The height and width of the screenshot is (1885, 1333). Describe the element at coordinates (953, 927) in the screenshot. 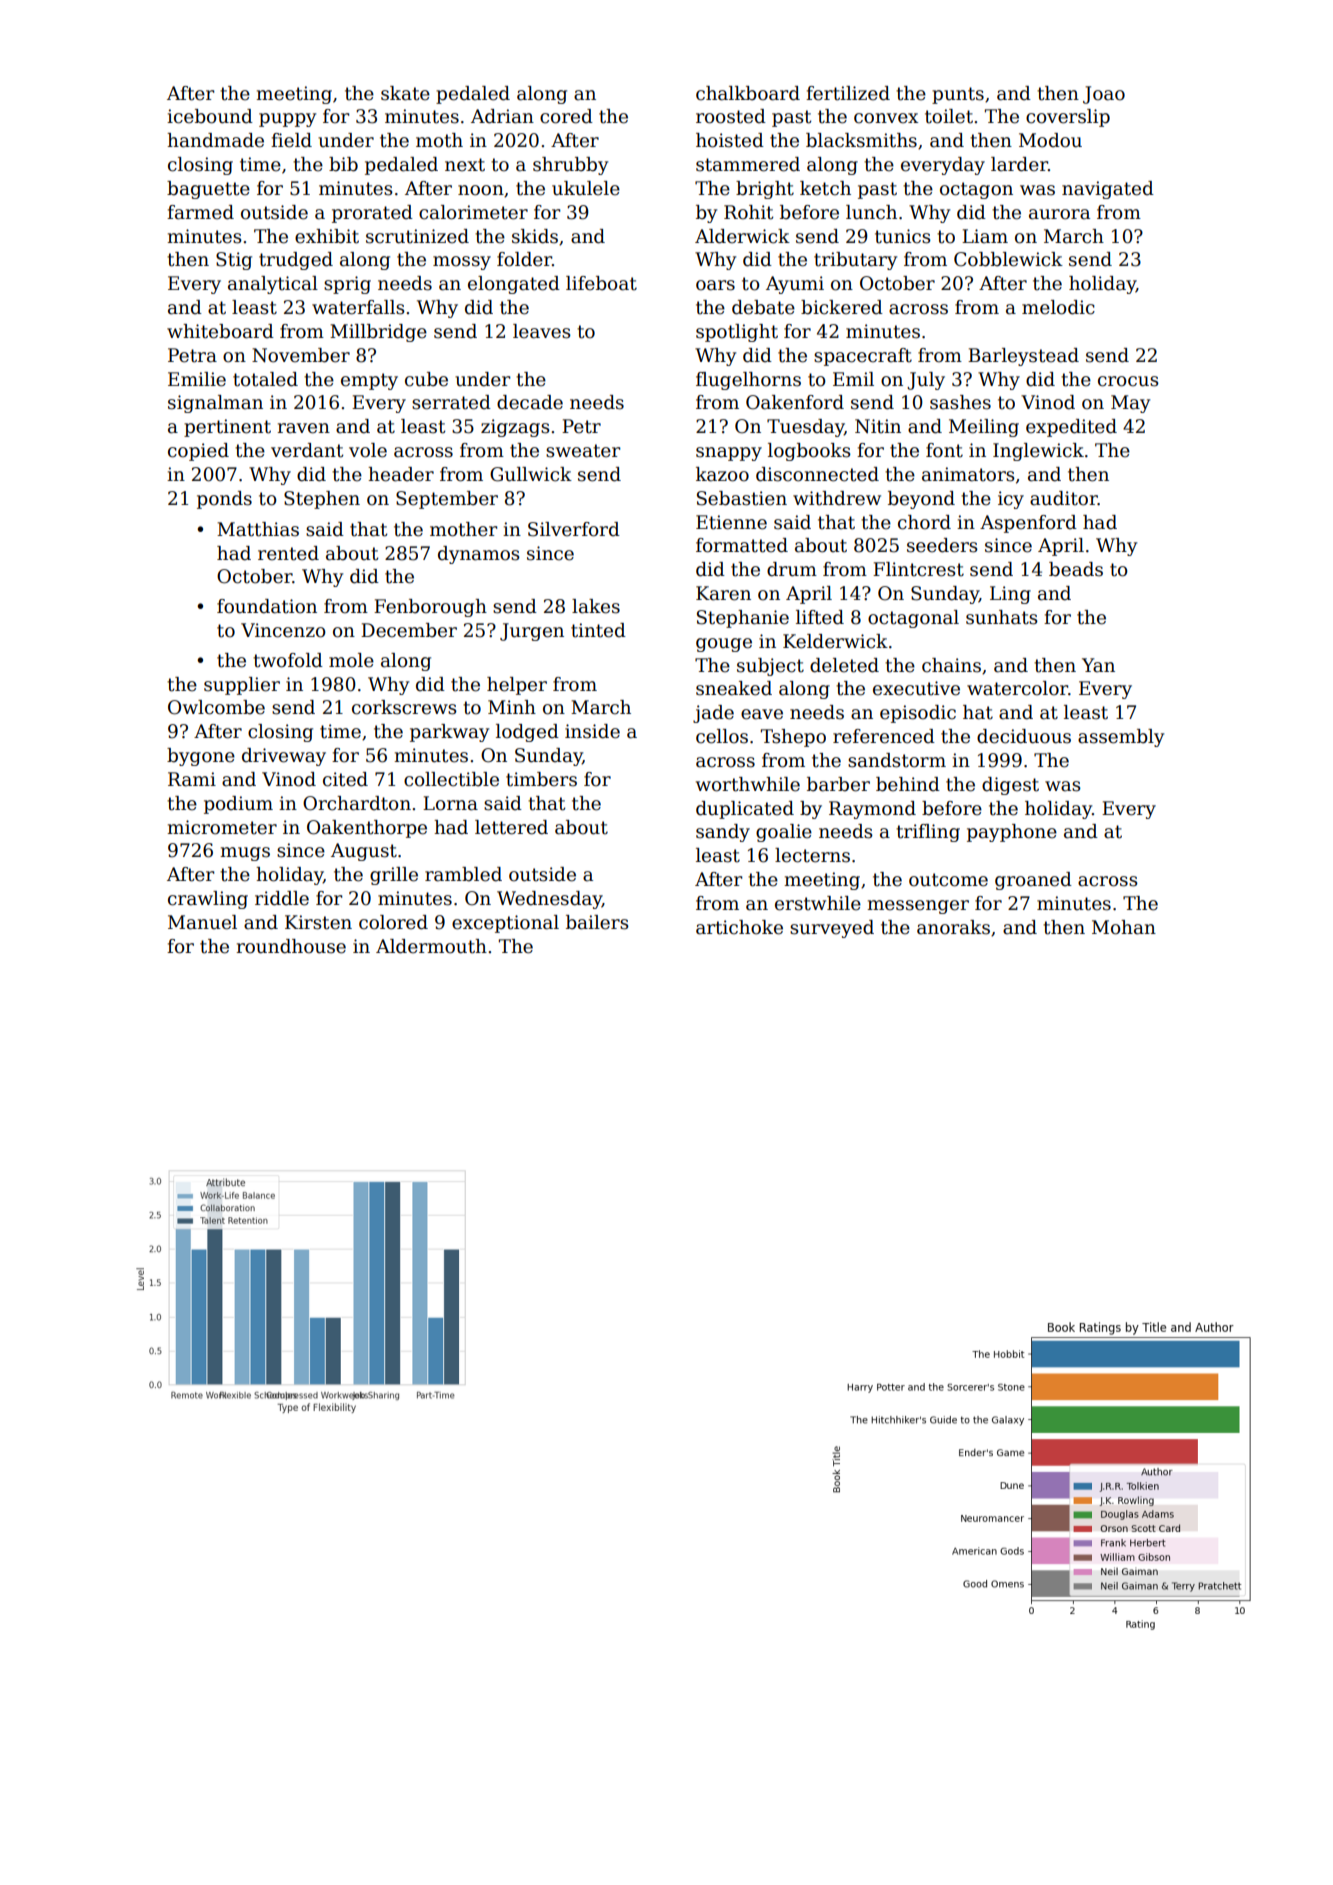

I see `anoraks` at that location.
